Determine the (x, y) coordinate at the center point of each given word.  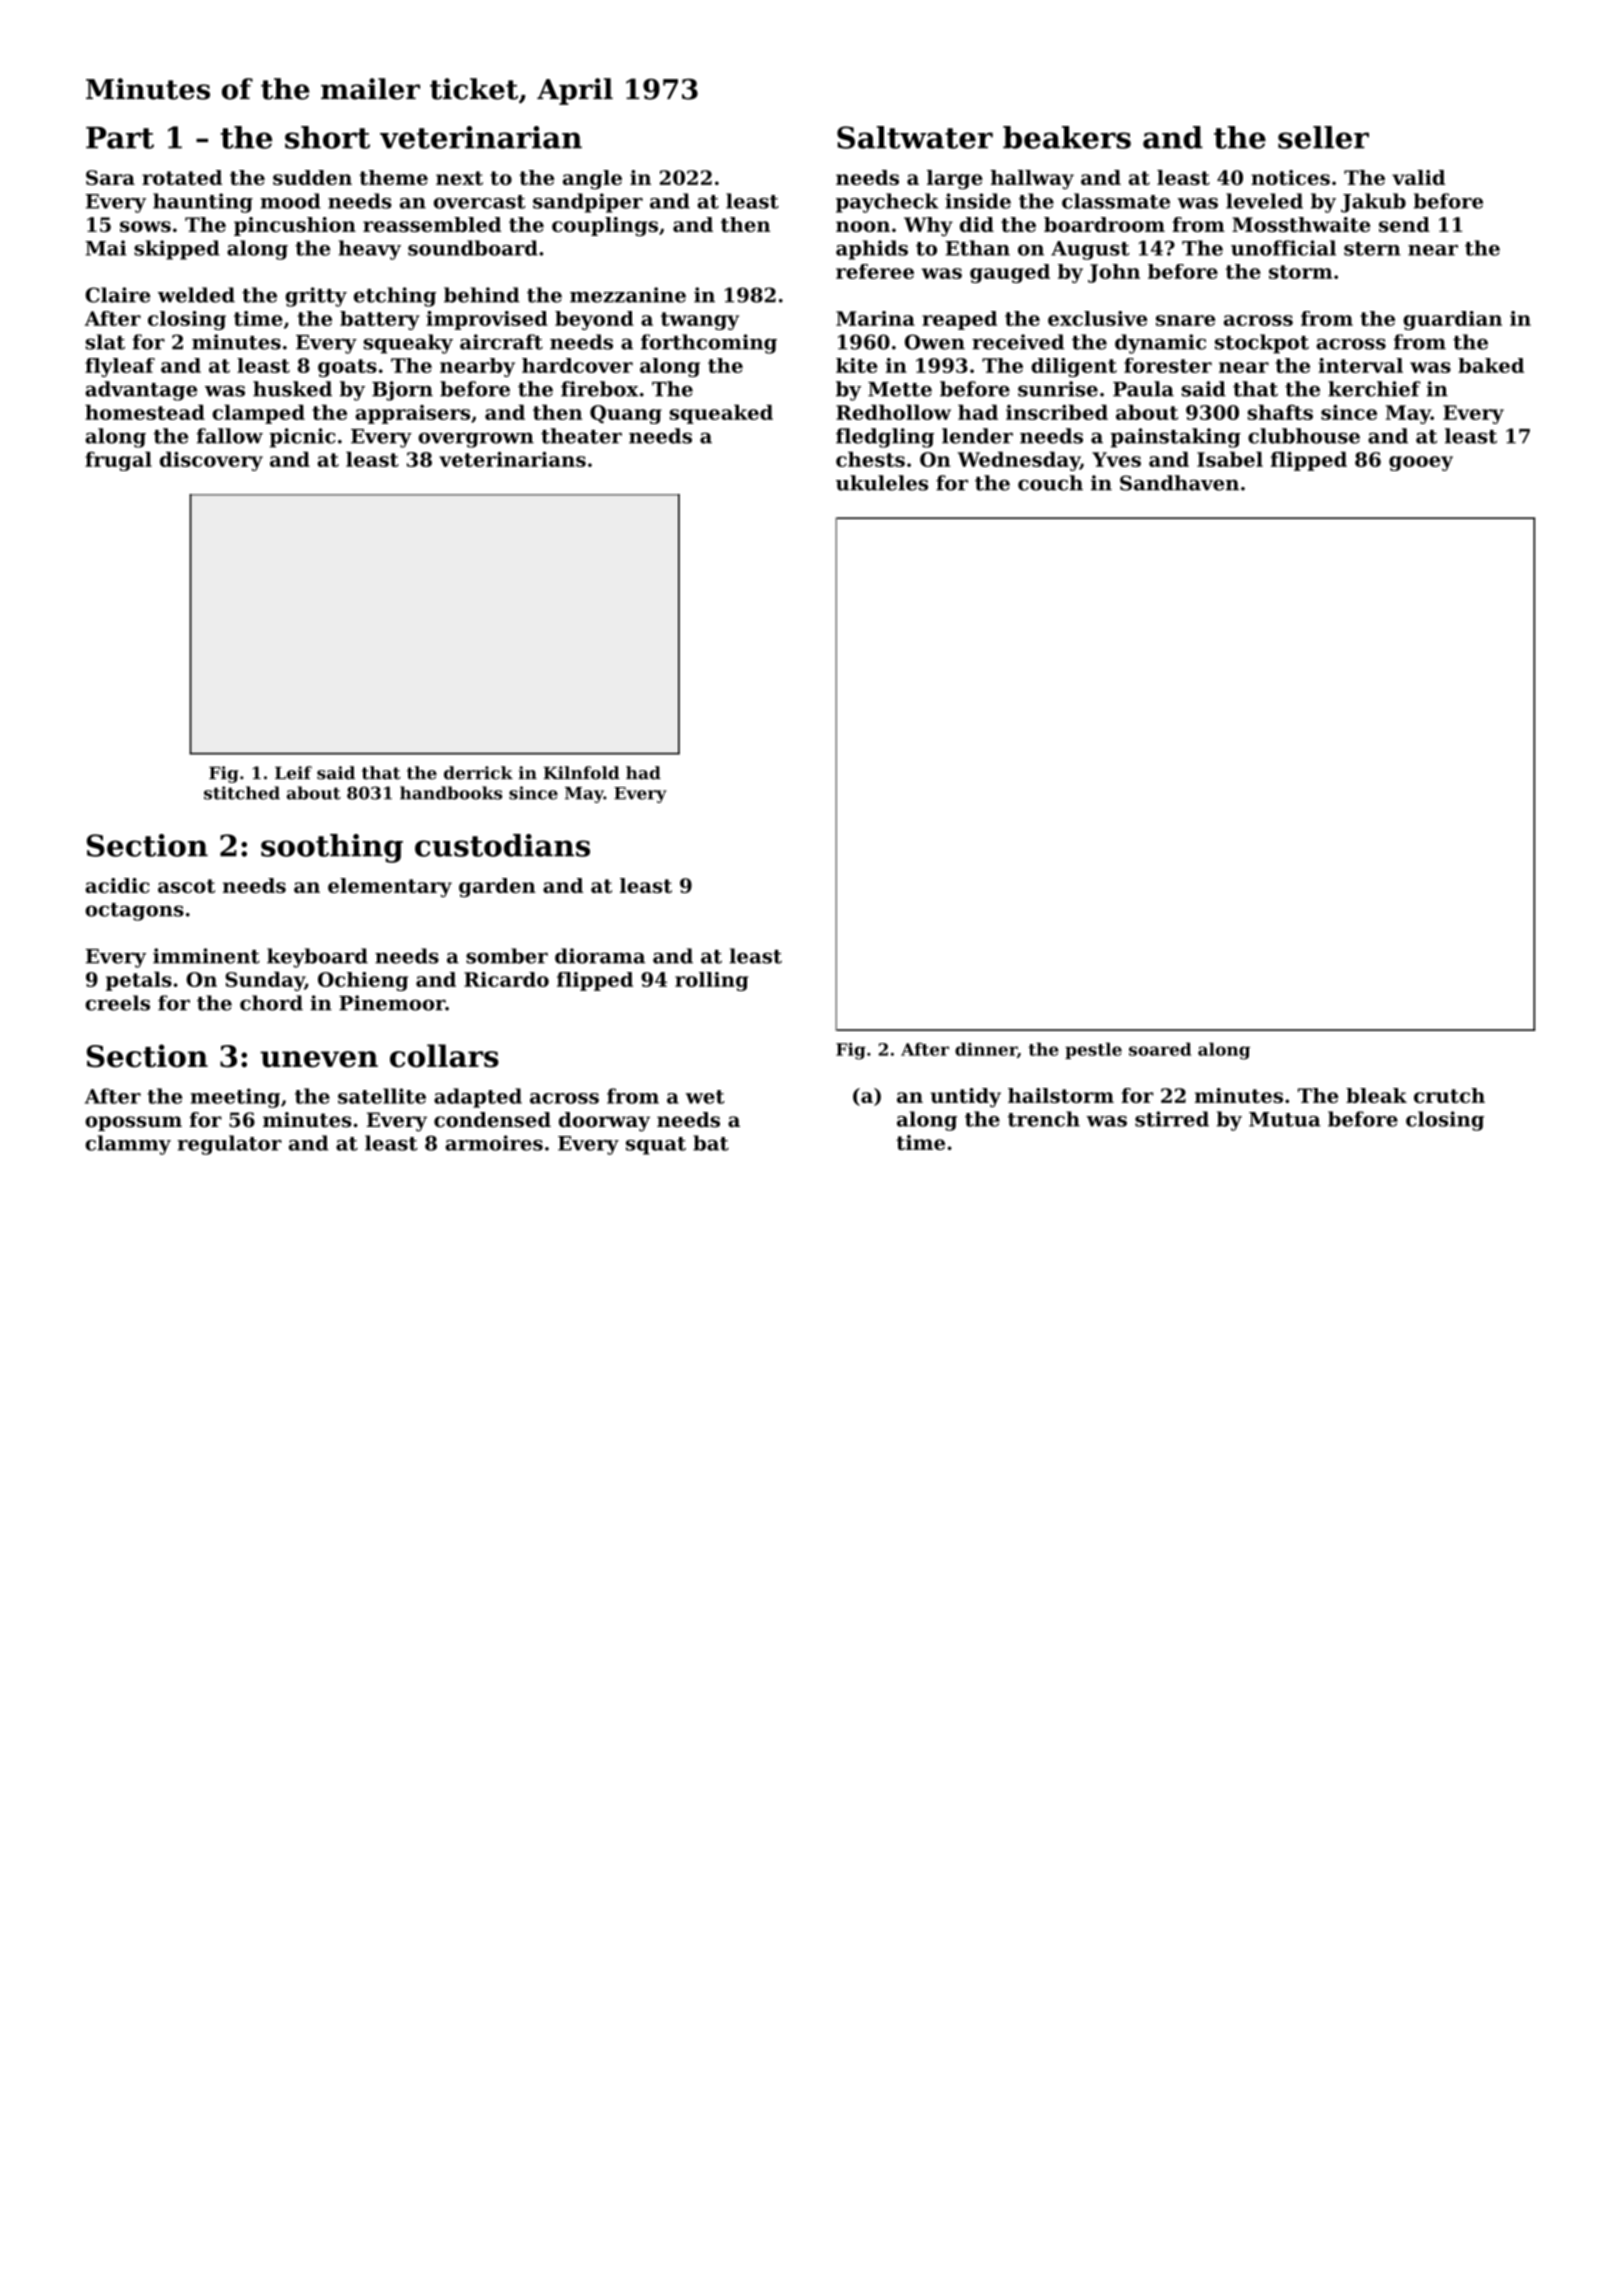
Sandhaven (1179, 483)
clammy (128, 1145)
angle (592, 179)
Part (120, 138)
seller (1323, 137)
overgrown (476, 440)
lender (977, 436)
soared (1160, 1049)
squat (656, 1146)
